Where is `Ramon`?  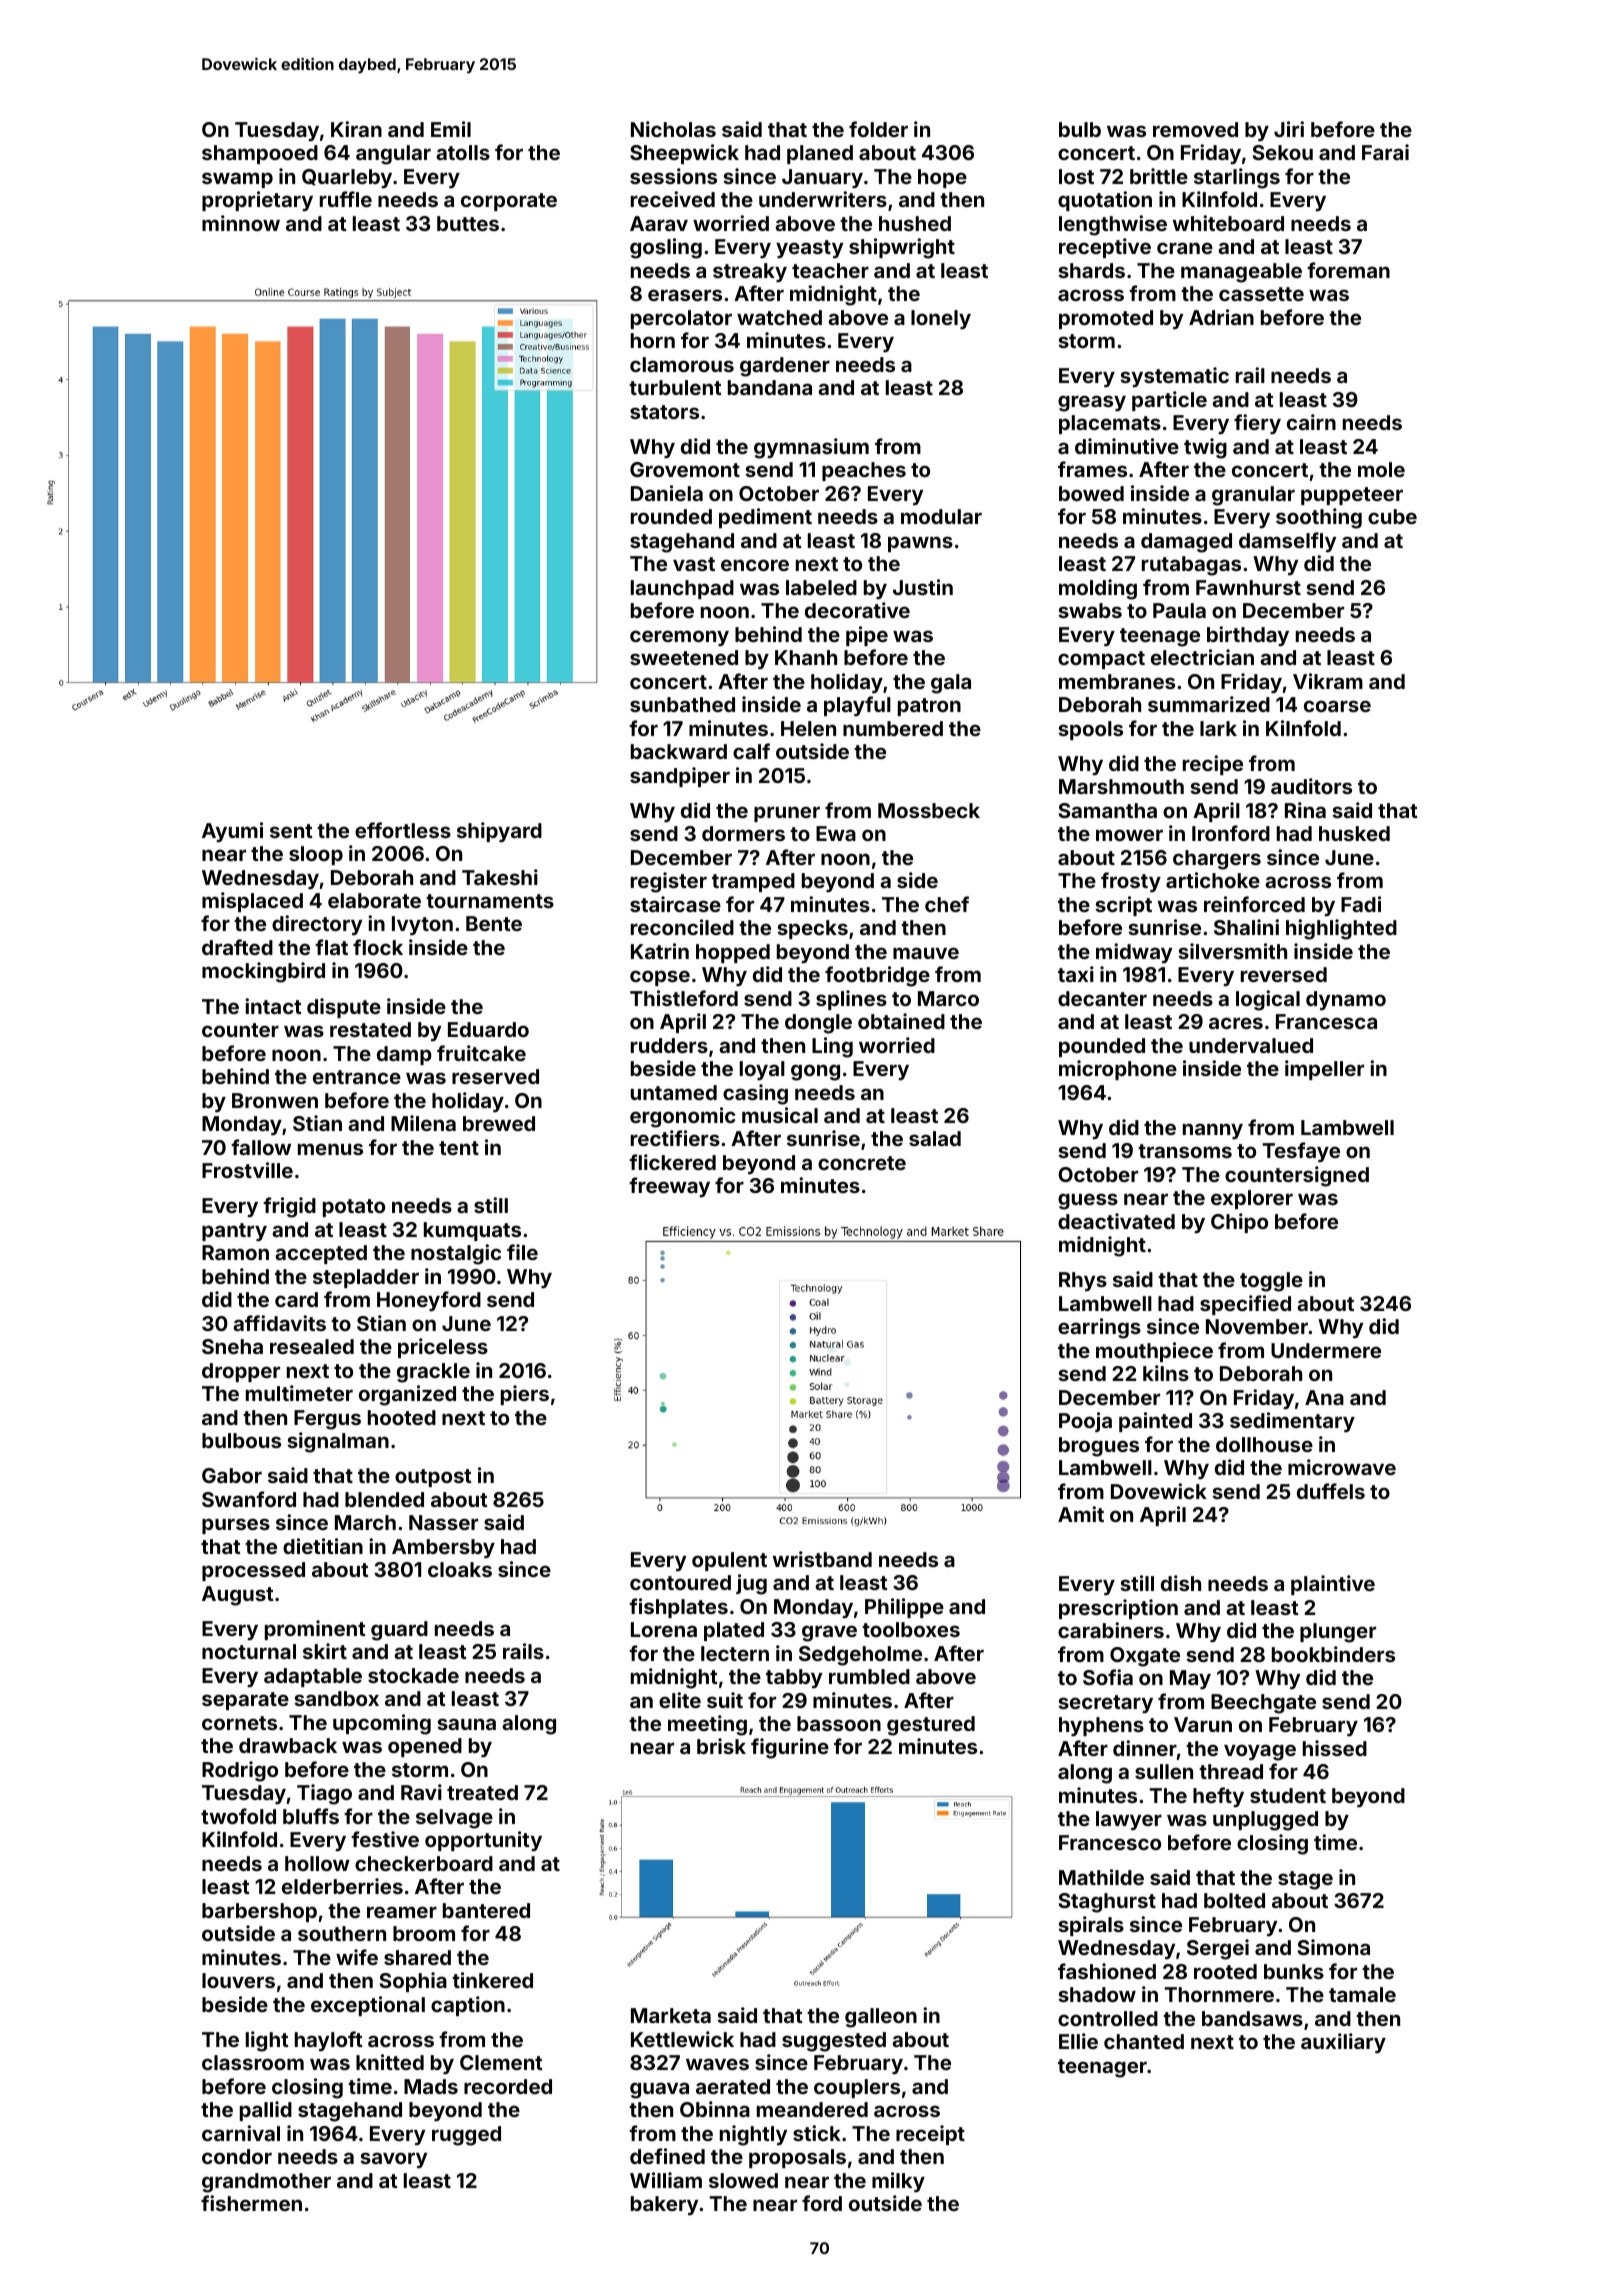 Ramon is located at coordinates (235, 1252).
